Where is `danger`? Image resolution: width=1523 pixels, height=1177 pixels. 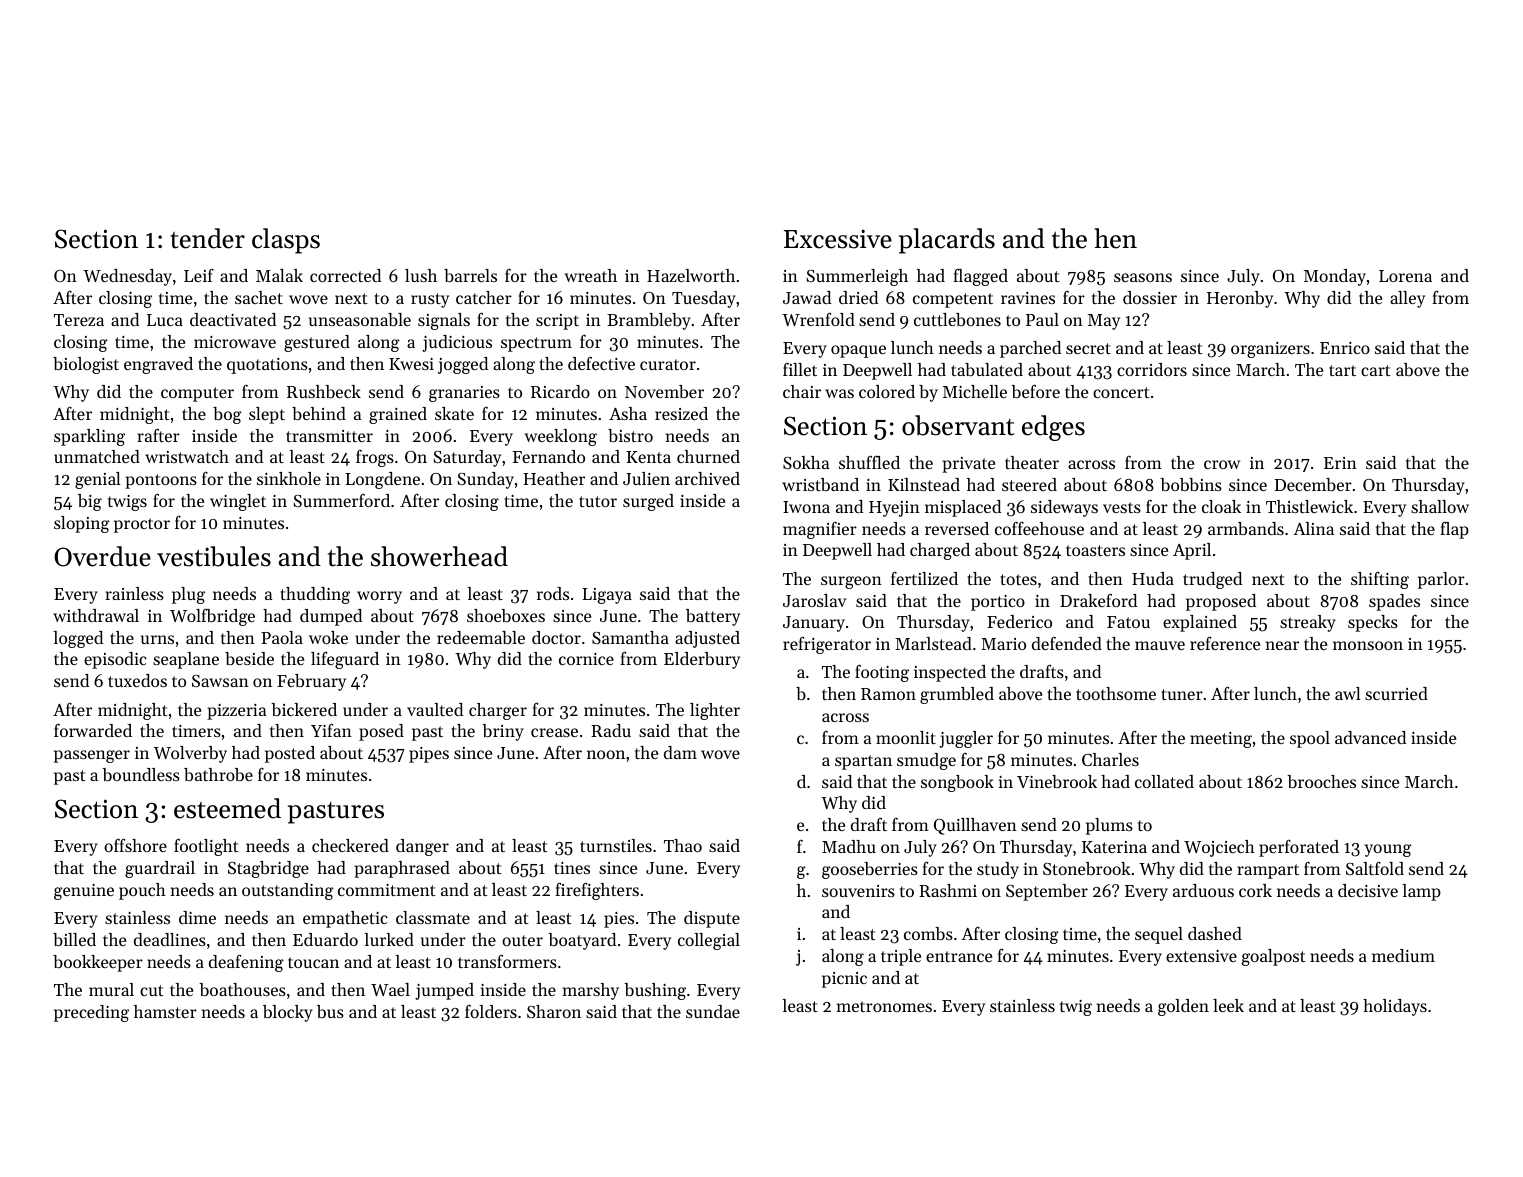
danger is located at coordinates (422, 847).
